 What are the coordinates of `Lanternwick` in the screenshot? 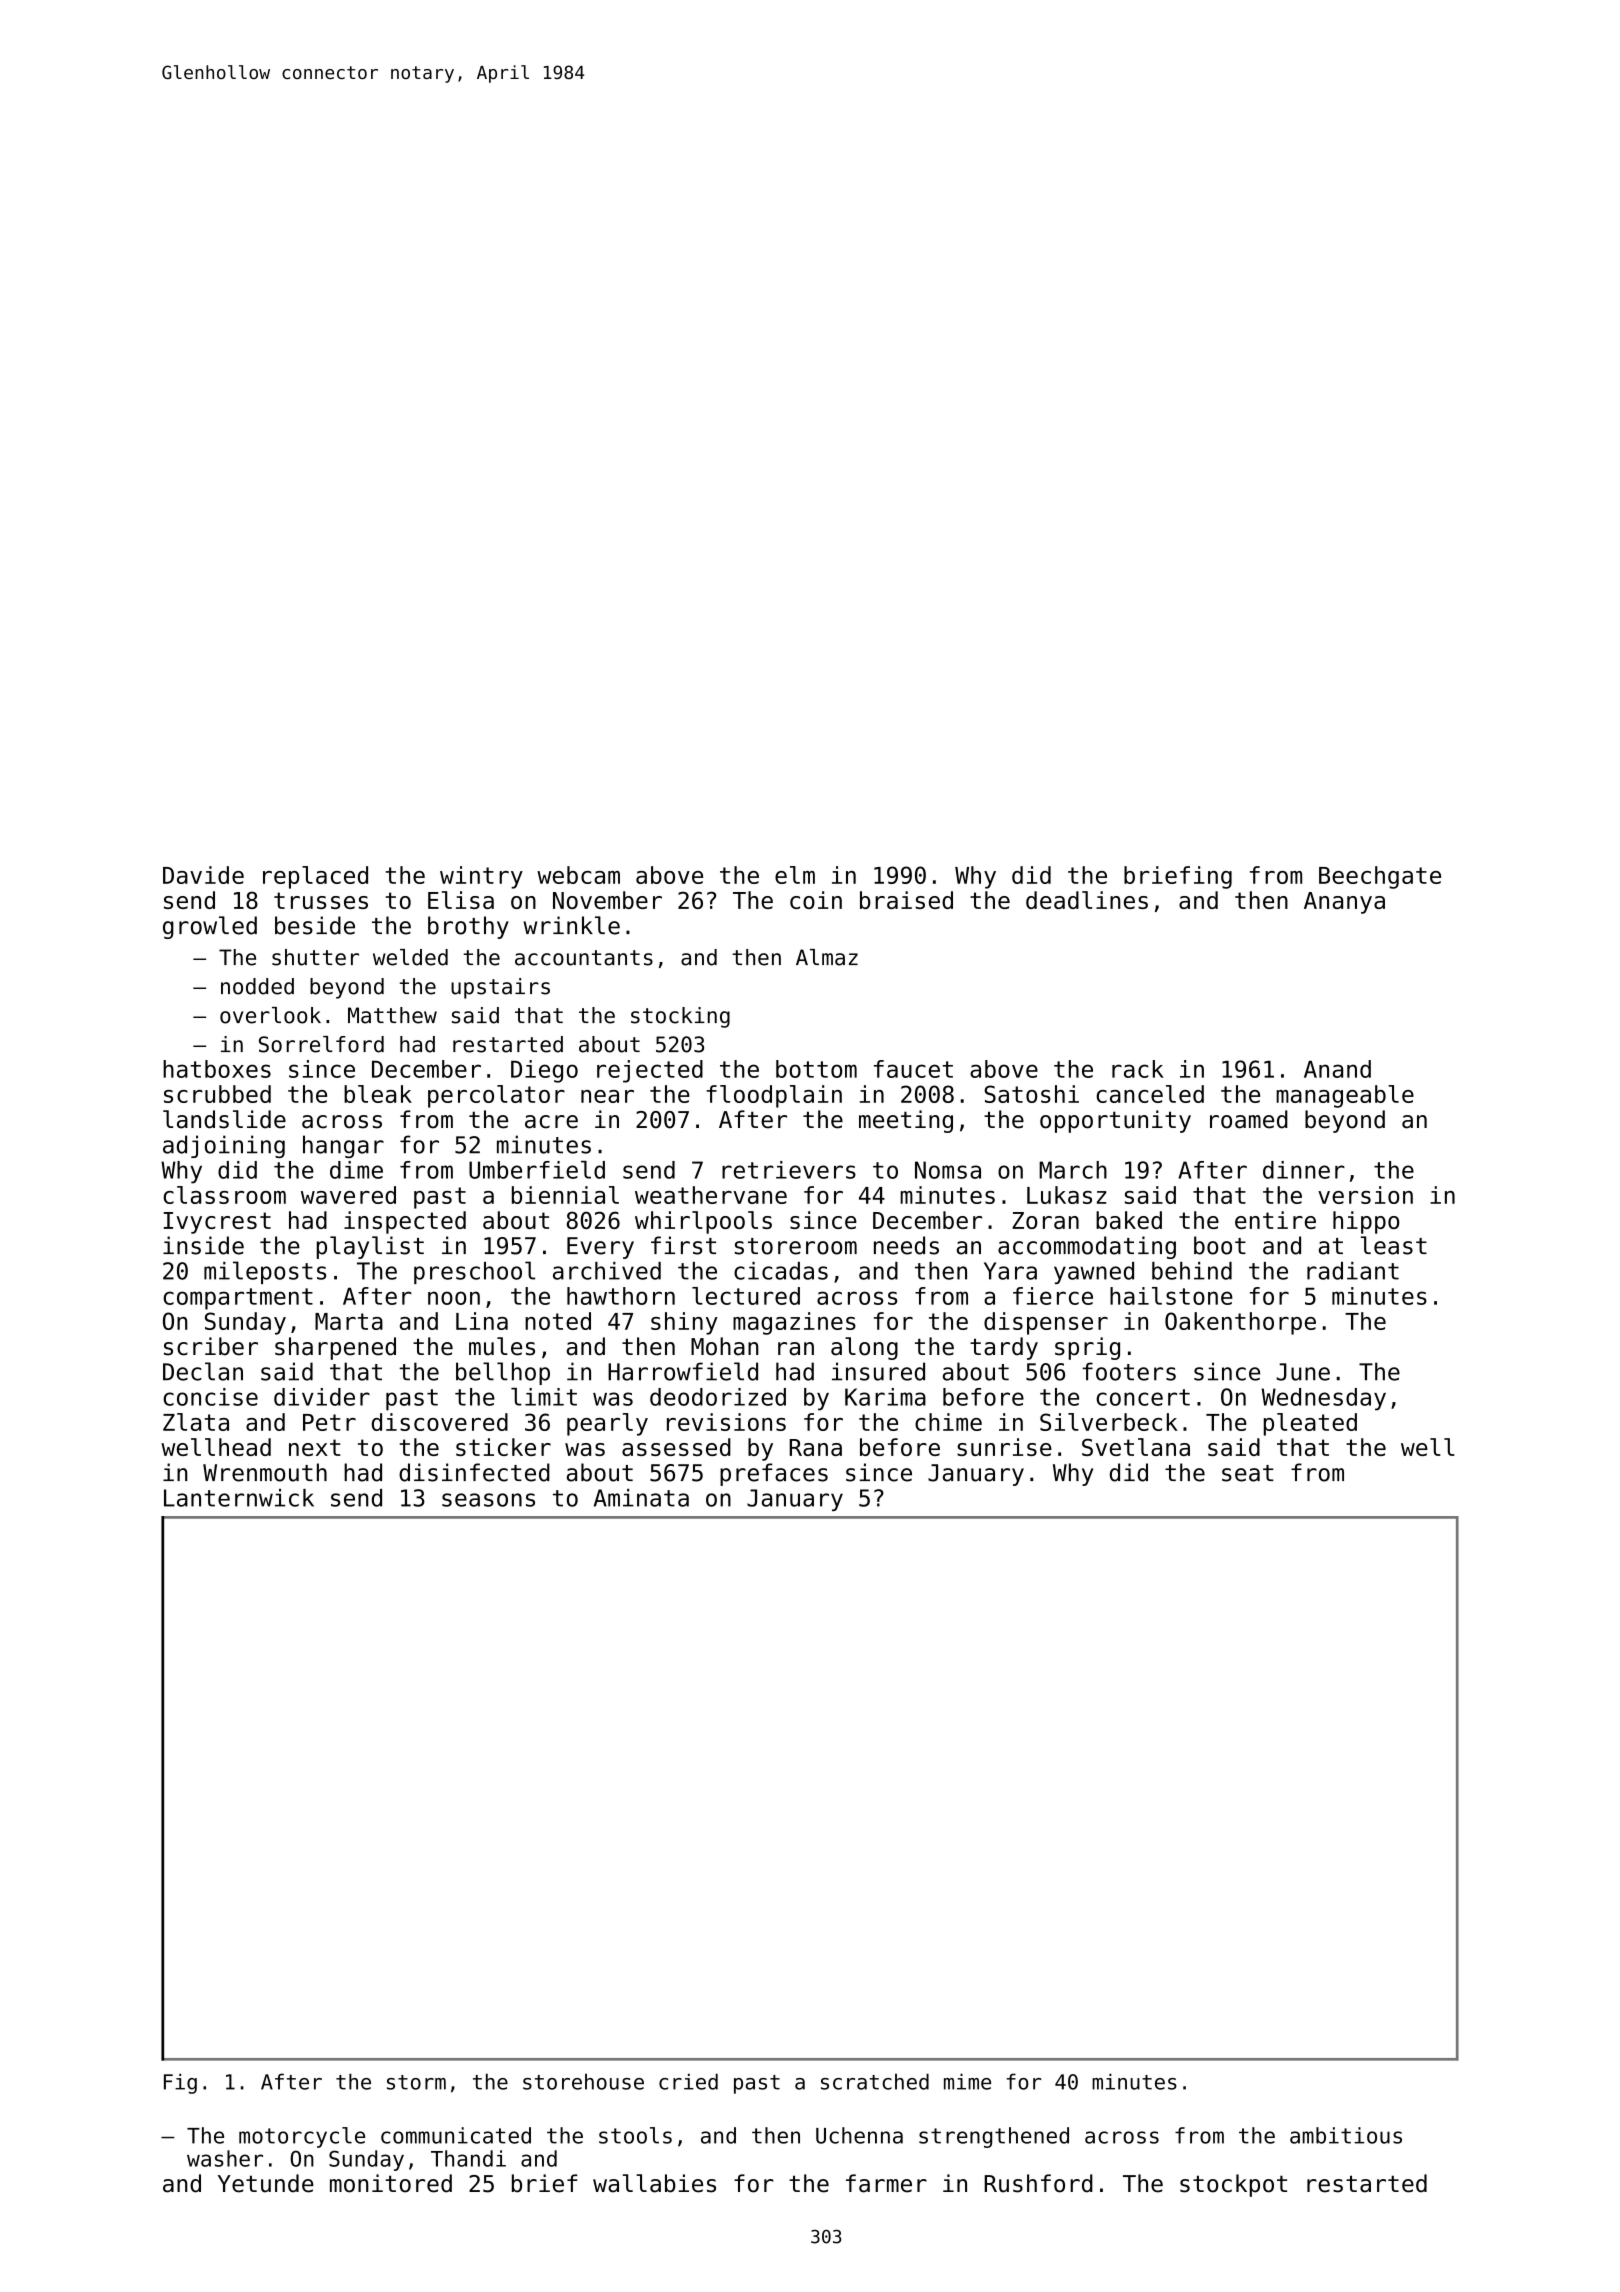 It's located at (239, 1498).
